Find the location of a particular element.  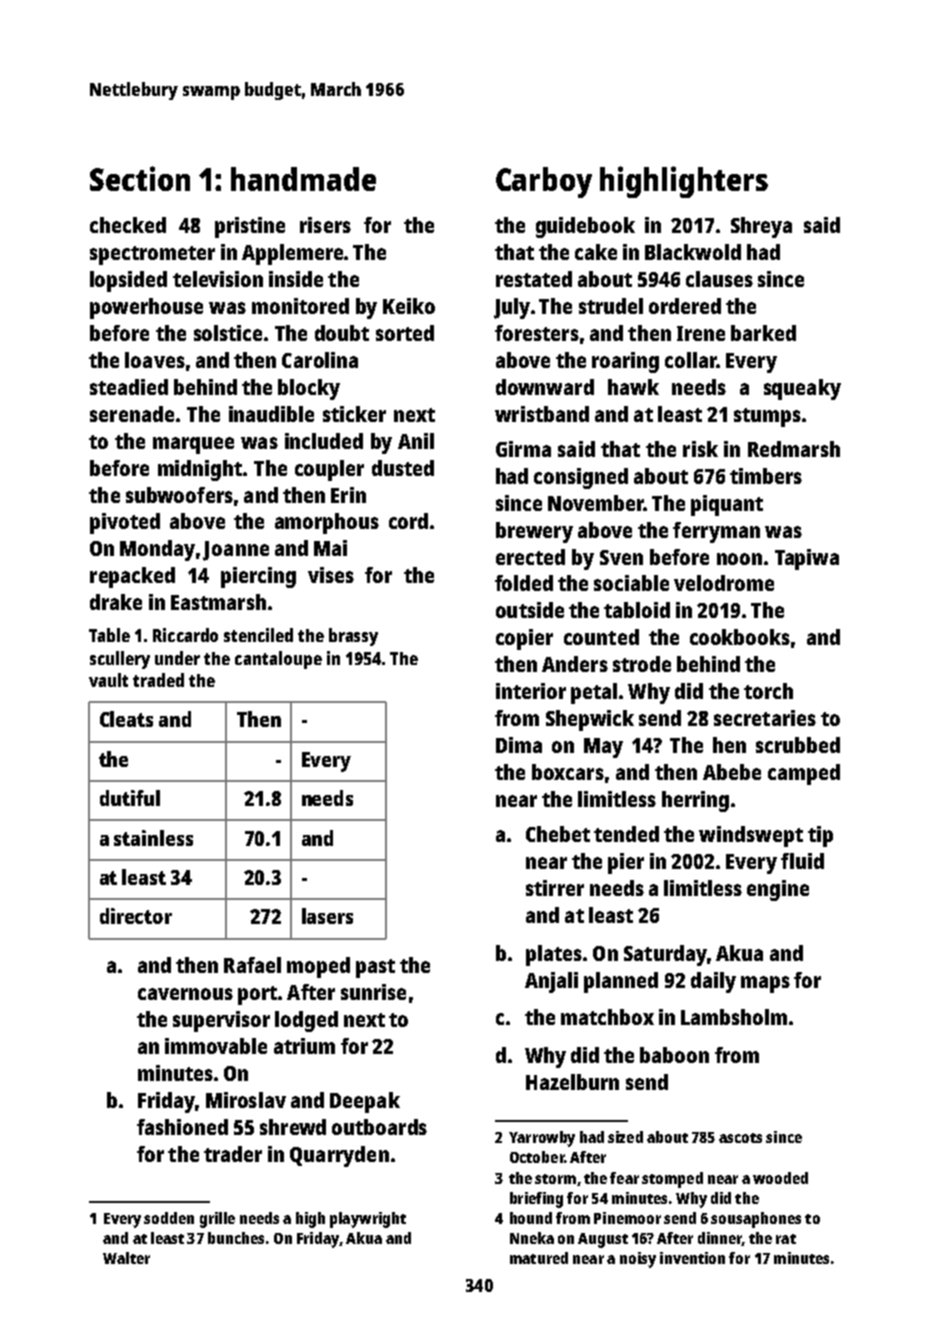

secretaries is located at coordinates (765, 718).
